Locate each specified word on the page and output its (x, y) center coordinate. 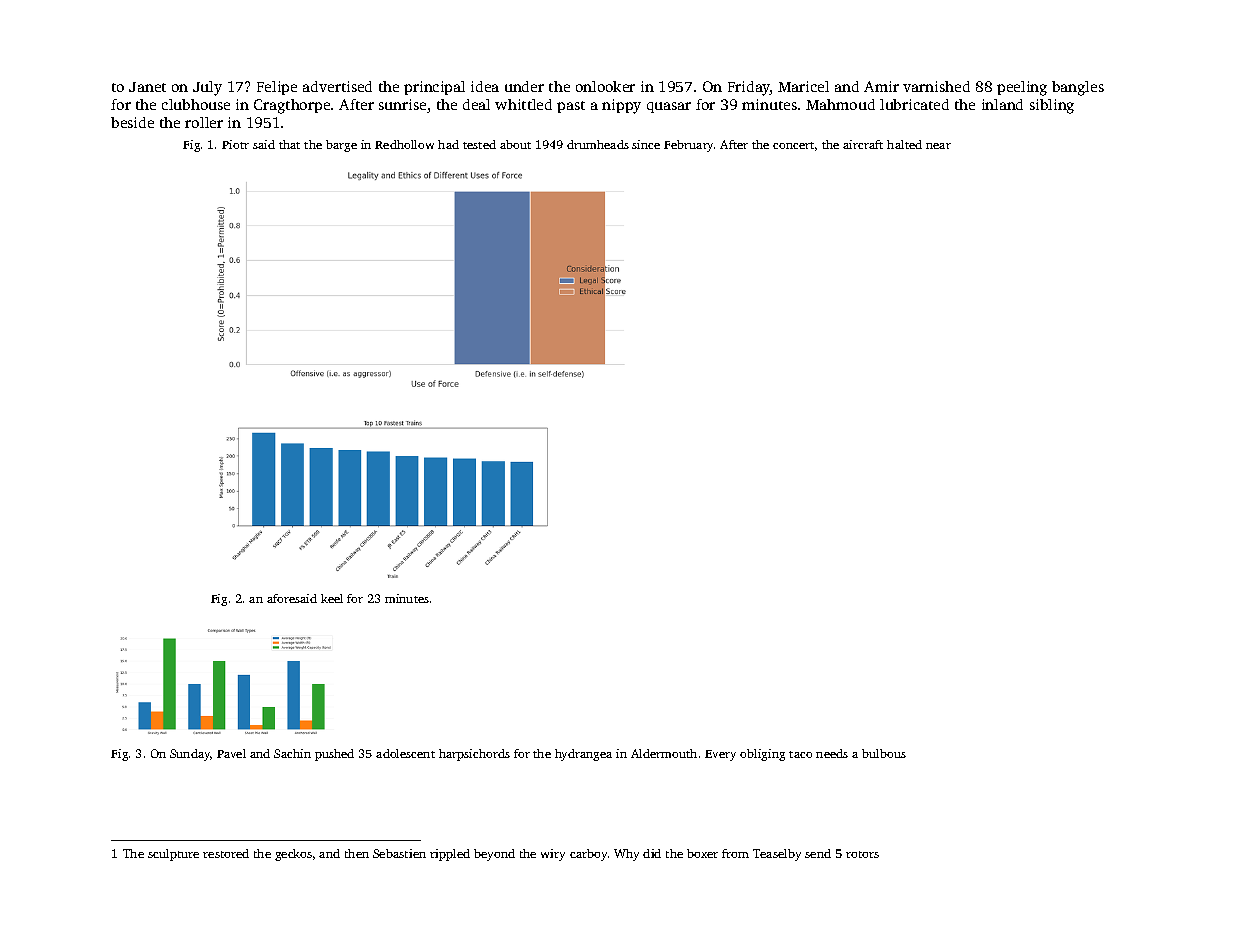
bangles (1078, 88)
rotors (862, 854)
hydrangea (583, 755)
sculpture (173, 855)
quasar (669, 107)
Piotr (235, 144)
